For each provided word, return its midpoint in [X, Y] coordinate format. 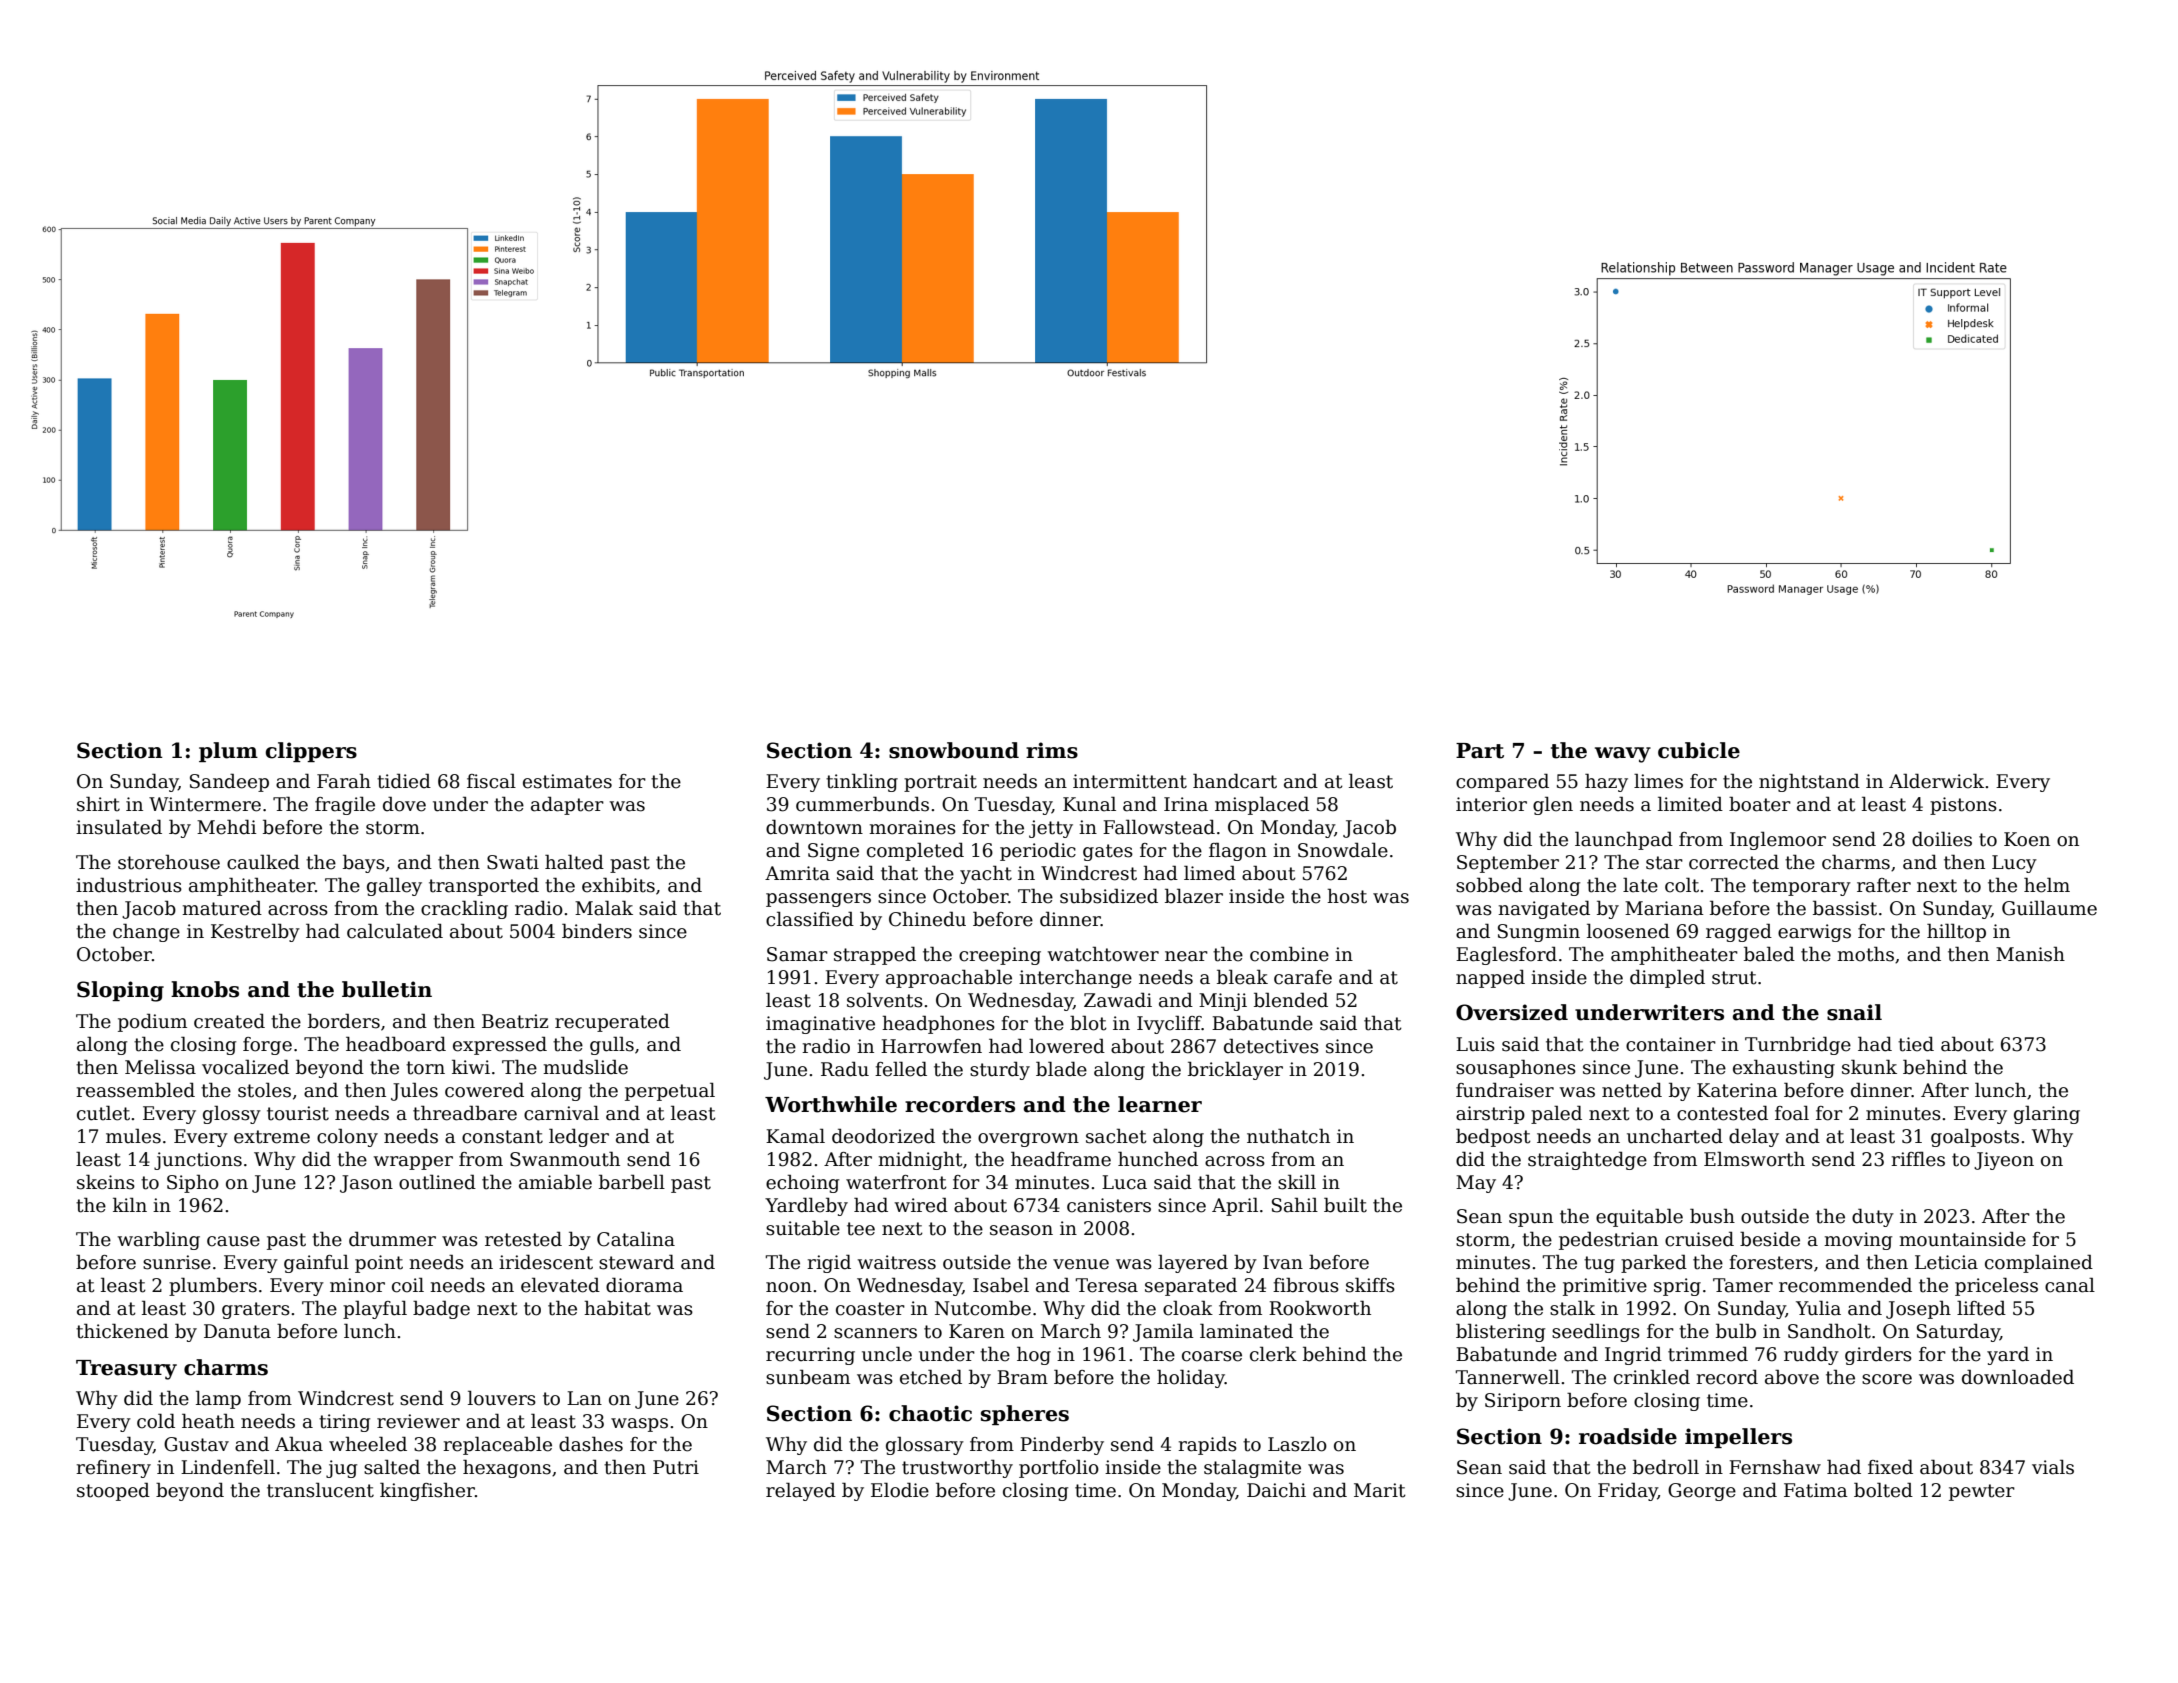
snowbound [954, 750]
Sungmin [1539, 933]
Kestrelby [255, 932]
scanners [875, 1333]
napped [1490, 978]
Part [1480, 751]
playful [375, 1309]
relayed [801, 1491]
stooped [113, 1491]
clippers [311, 752]
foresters [1771, 1262]
